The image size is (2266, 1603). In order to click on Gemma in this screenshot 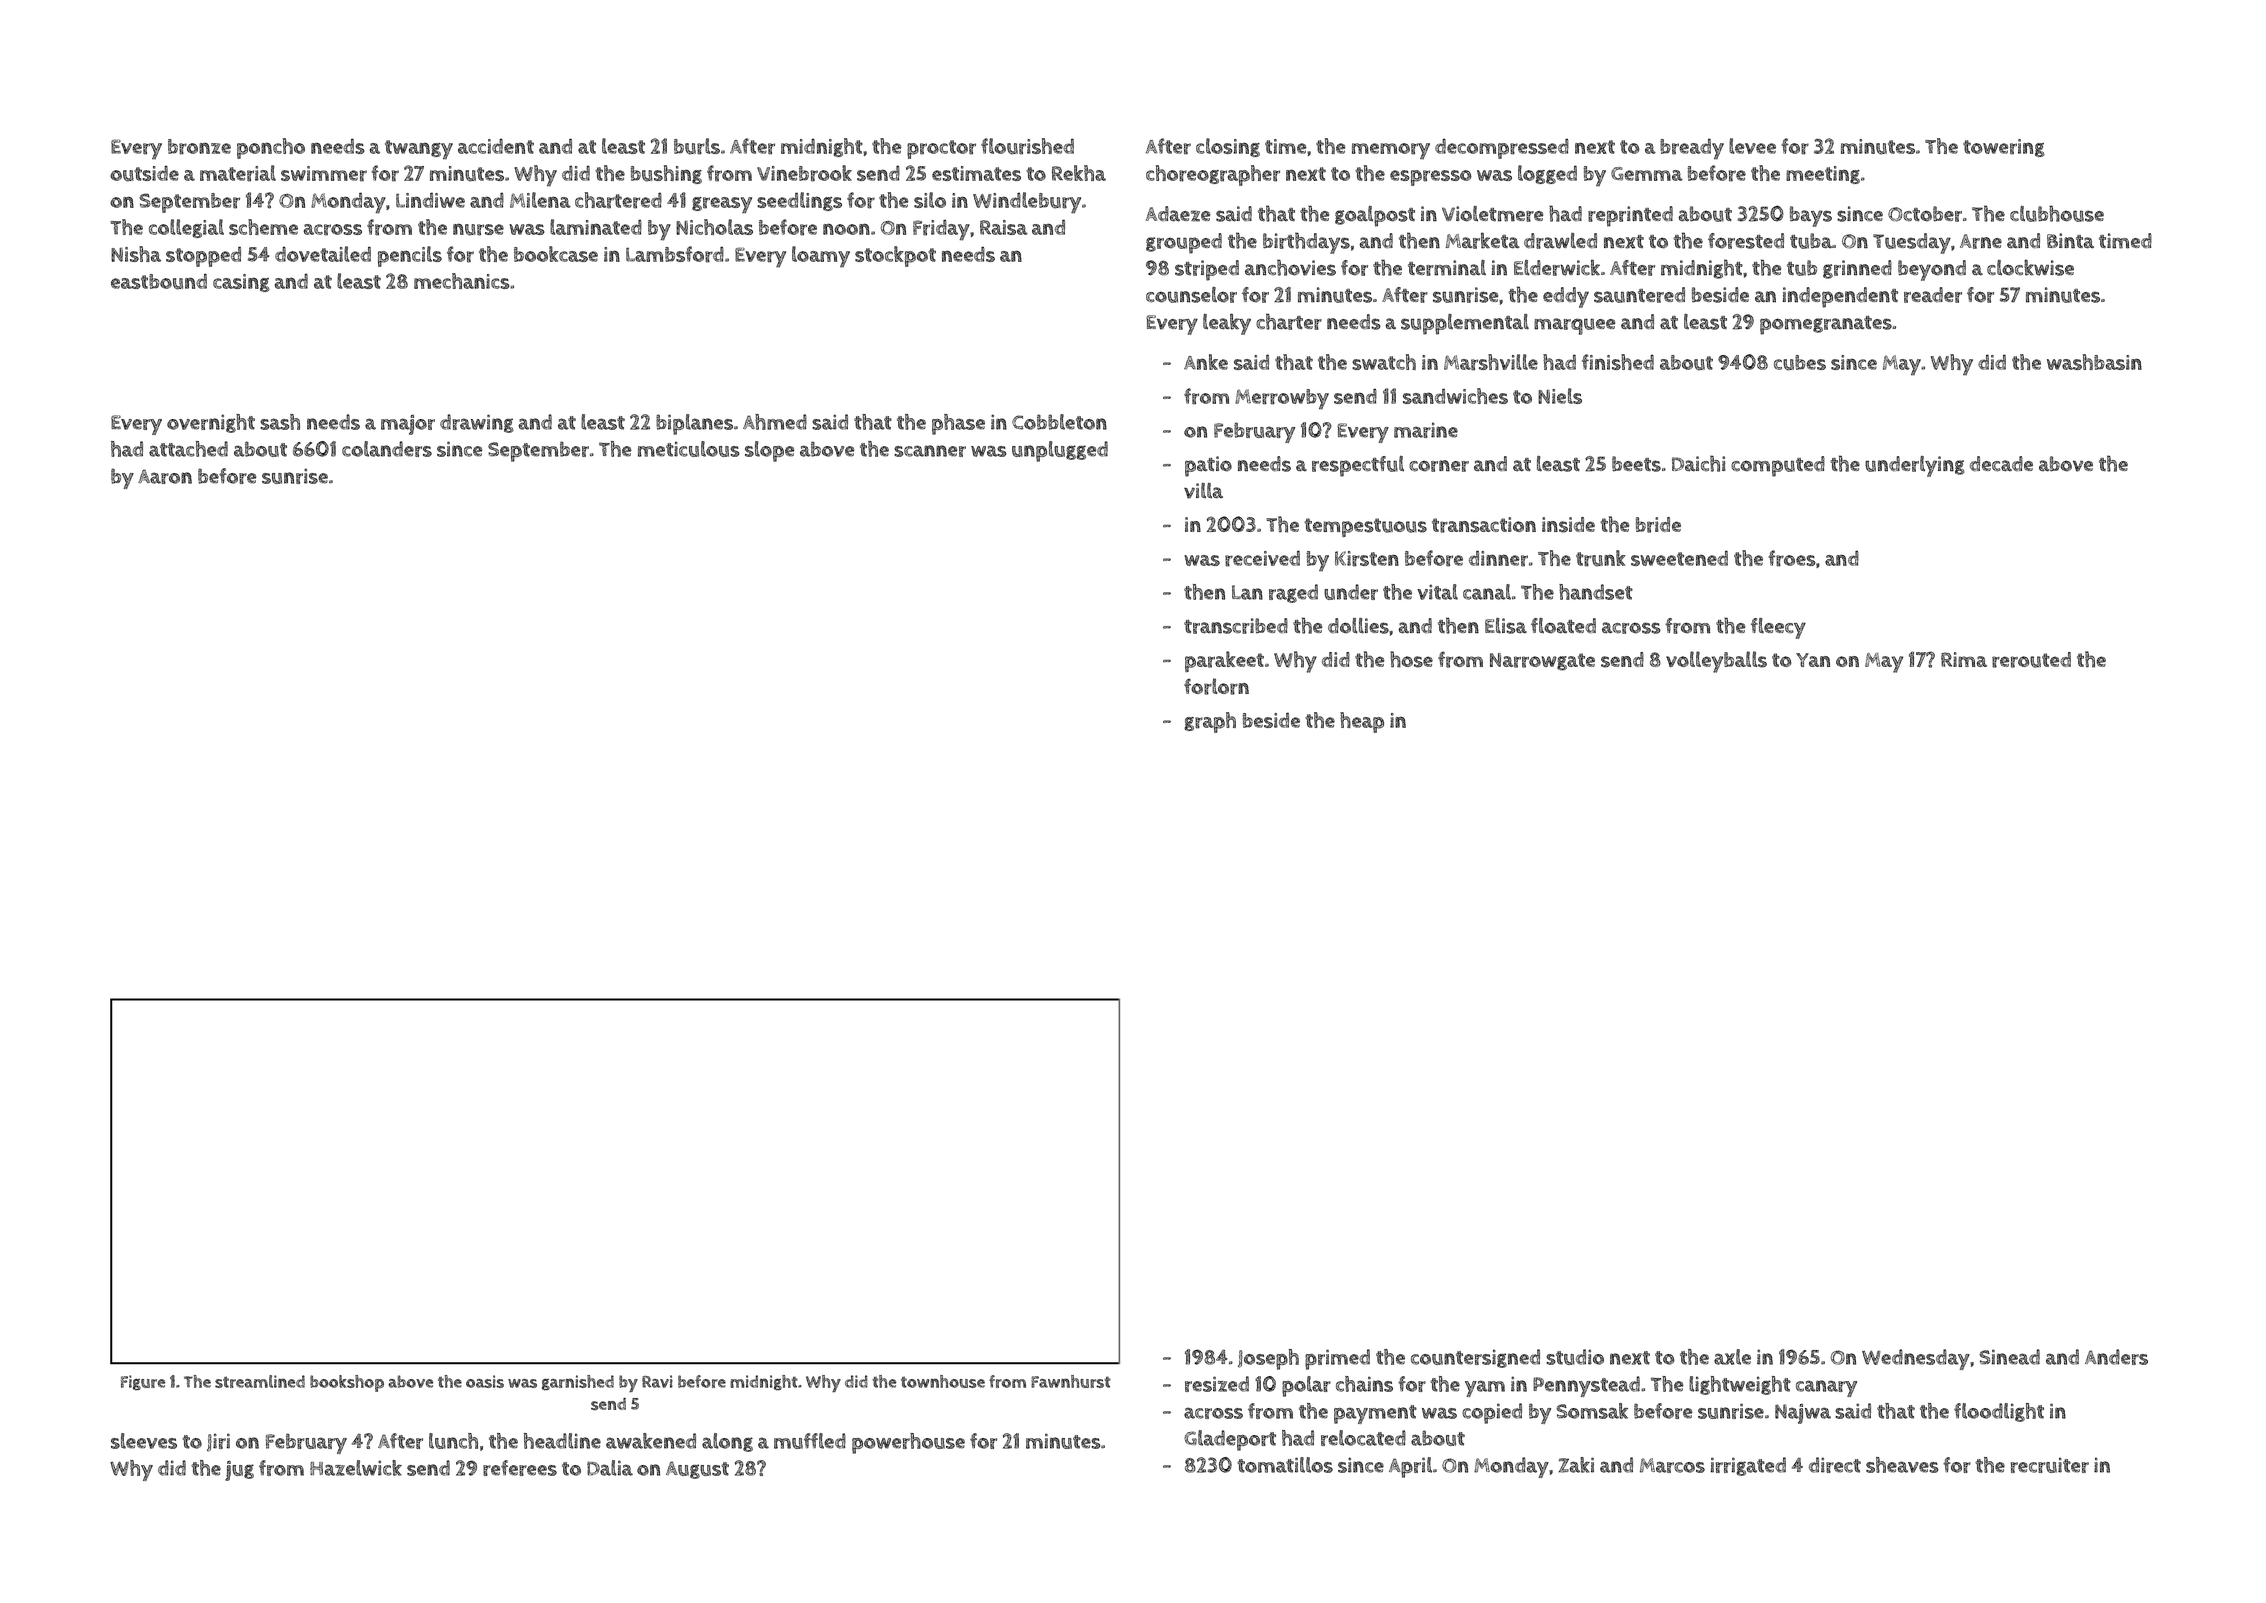, I will do `click(1647, 174)`.
